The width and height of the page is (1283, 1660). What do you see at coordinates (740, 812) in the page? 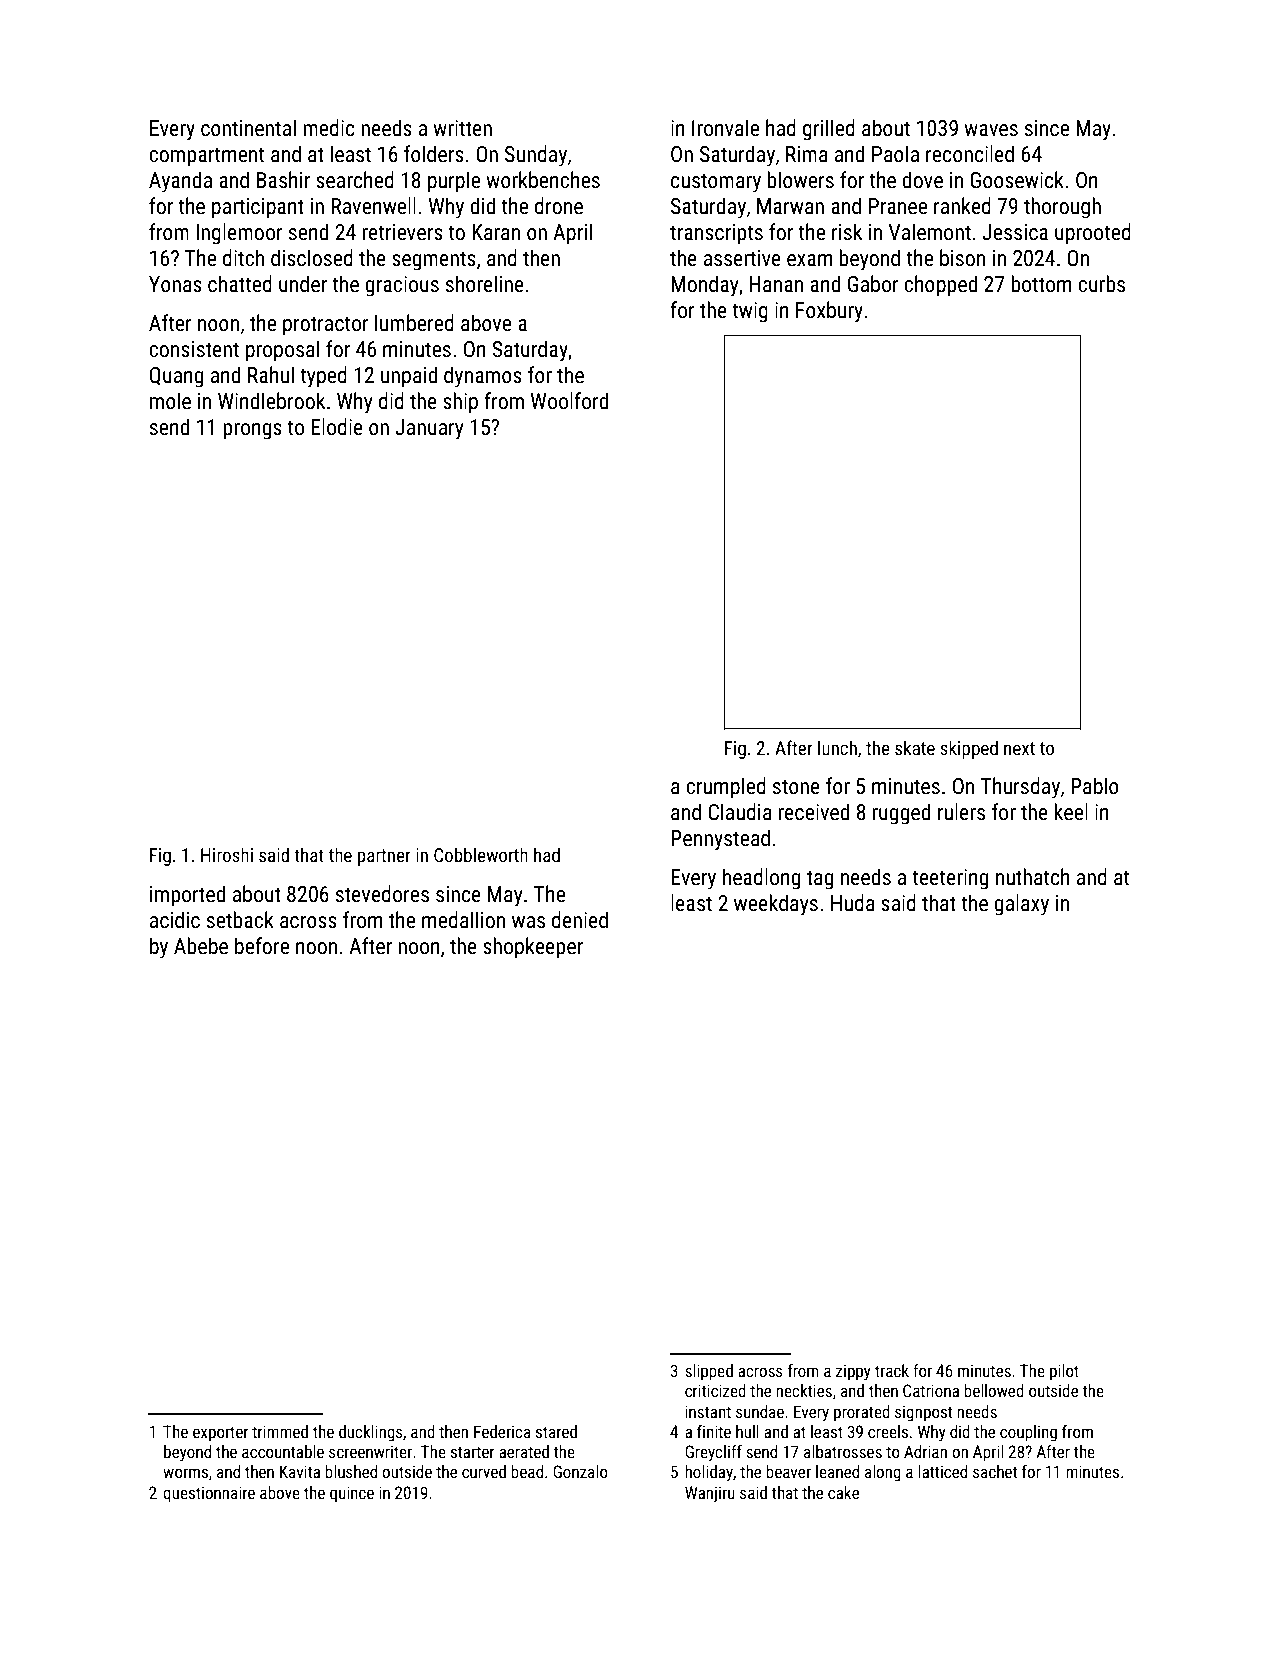
I see `Claudia` at bounding box center [740, 812].
